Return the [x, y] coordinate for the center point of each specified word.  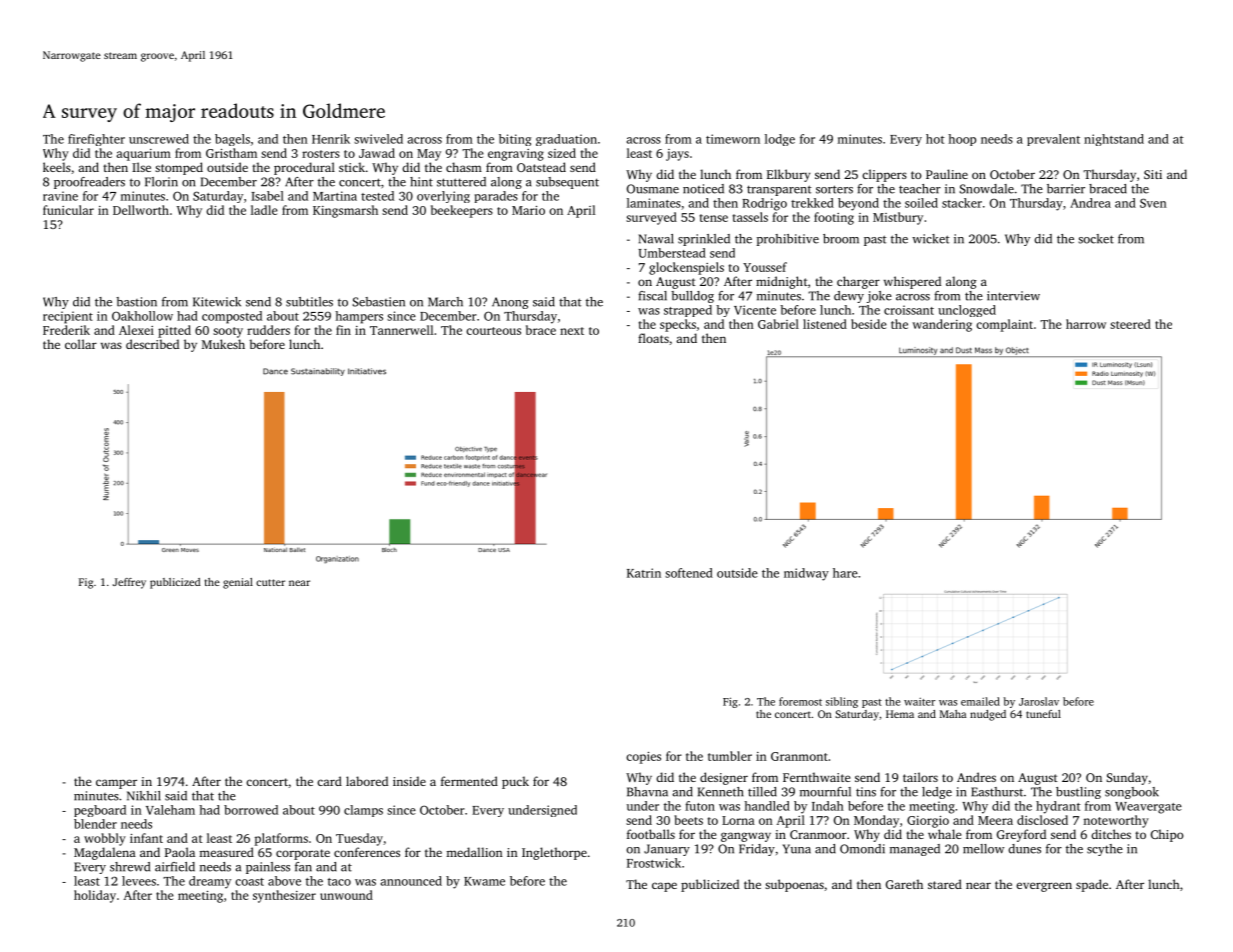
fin [343, 330]
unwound [346, 895]
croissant [909, 310]
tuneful [1043, 714]
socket [1096, 239]
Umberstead [672, 253]
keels [57, 167]
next [572, 331]
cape [664, 887]
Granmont [799, 756]
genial [238, 583]
